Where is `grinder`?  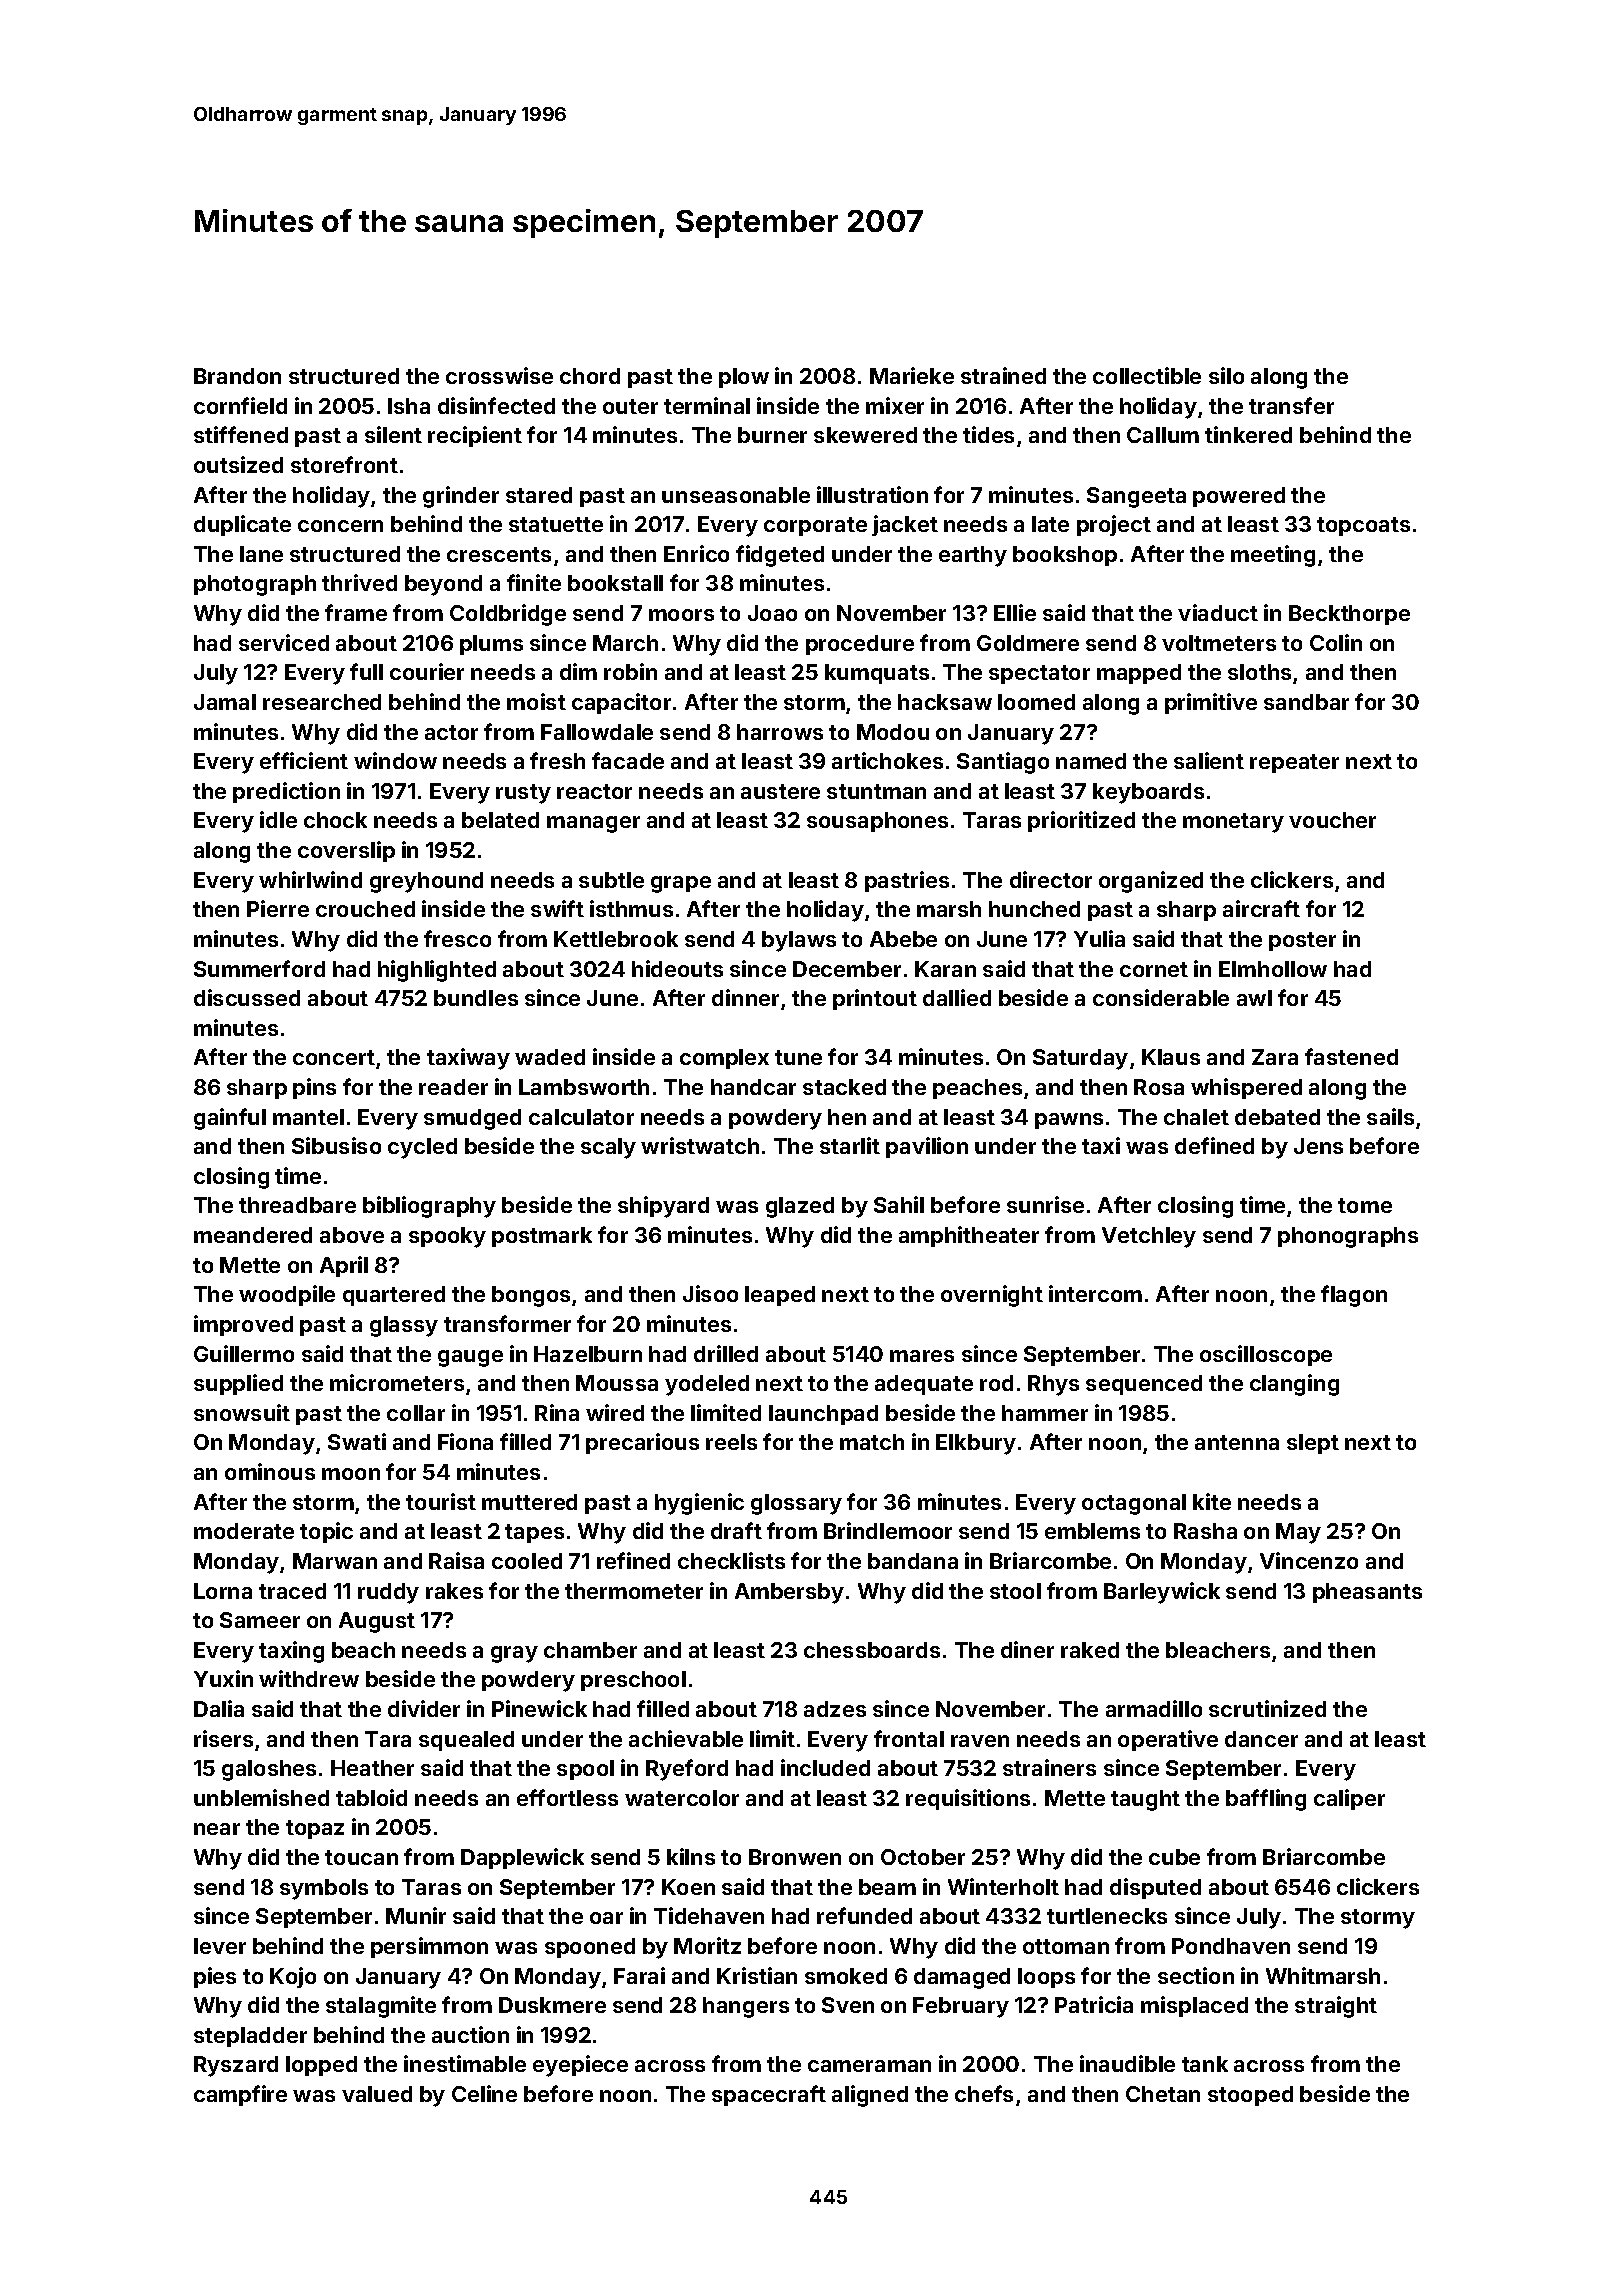
grinder is located at coordinates (461, 497).
